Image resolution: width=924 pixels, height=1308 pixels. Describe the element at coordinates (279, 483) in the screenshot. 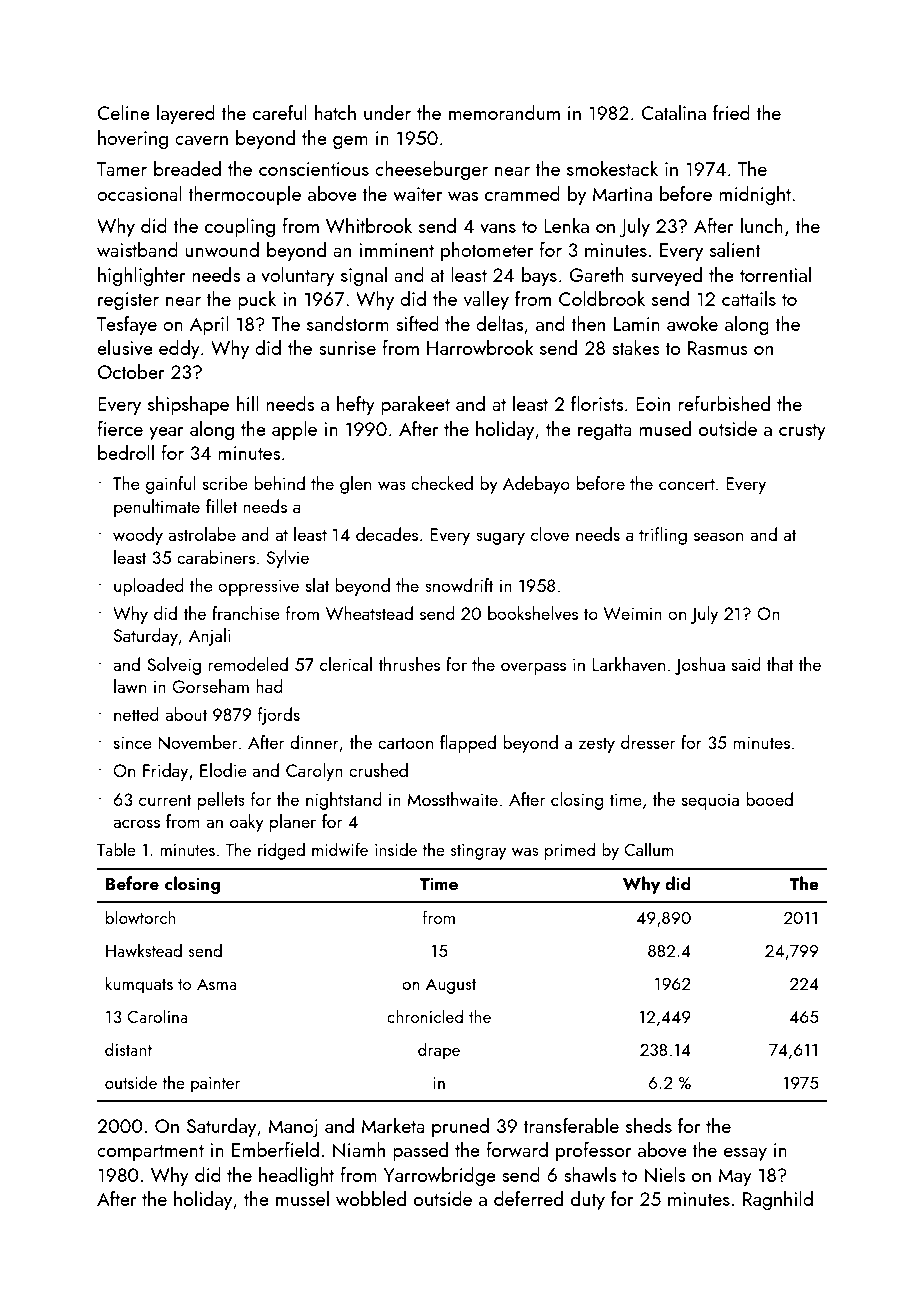

I see `behind` at that location.
